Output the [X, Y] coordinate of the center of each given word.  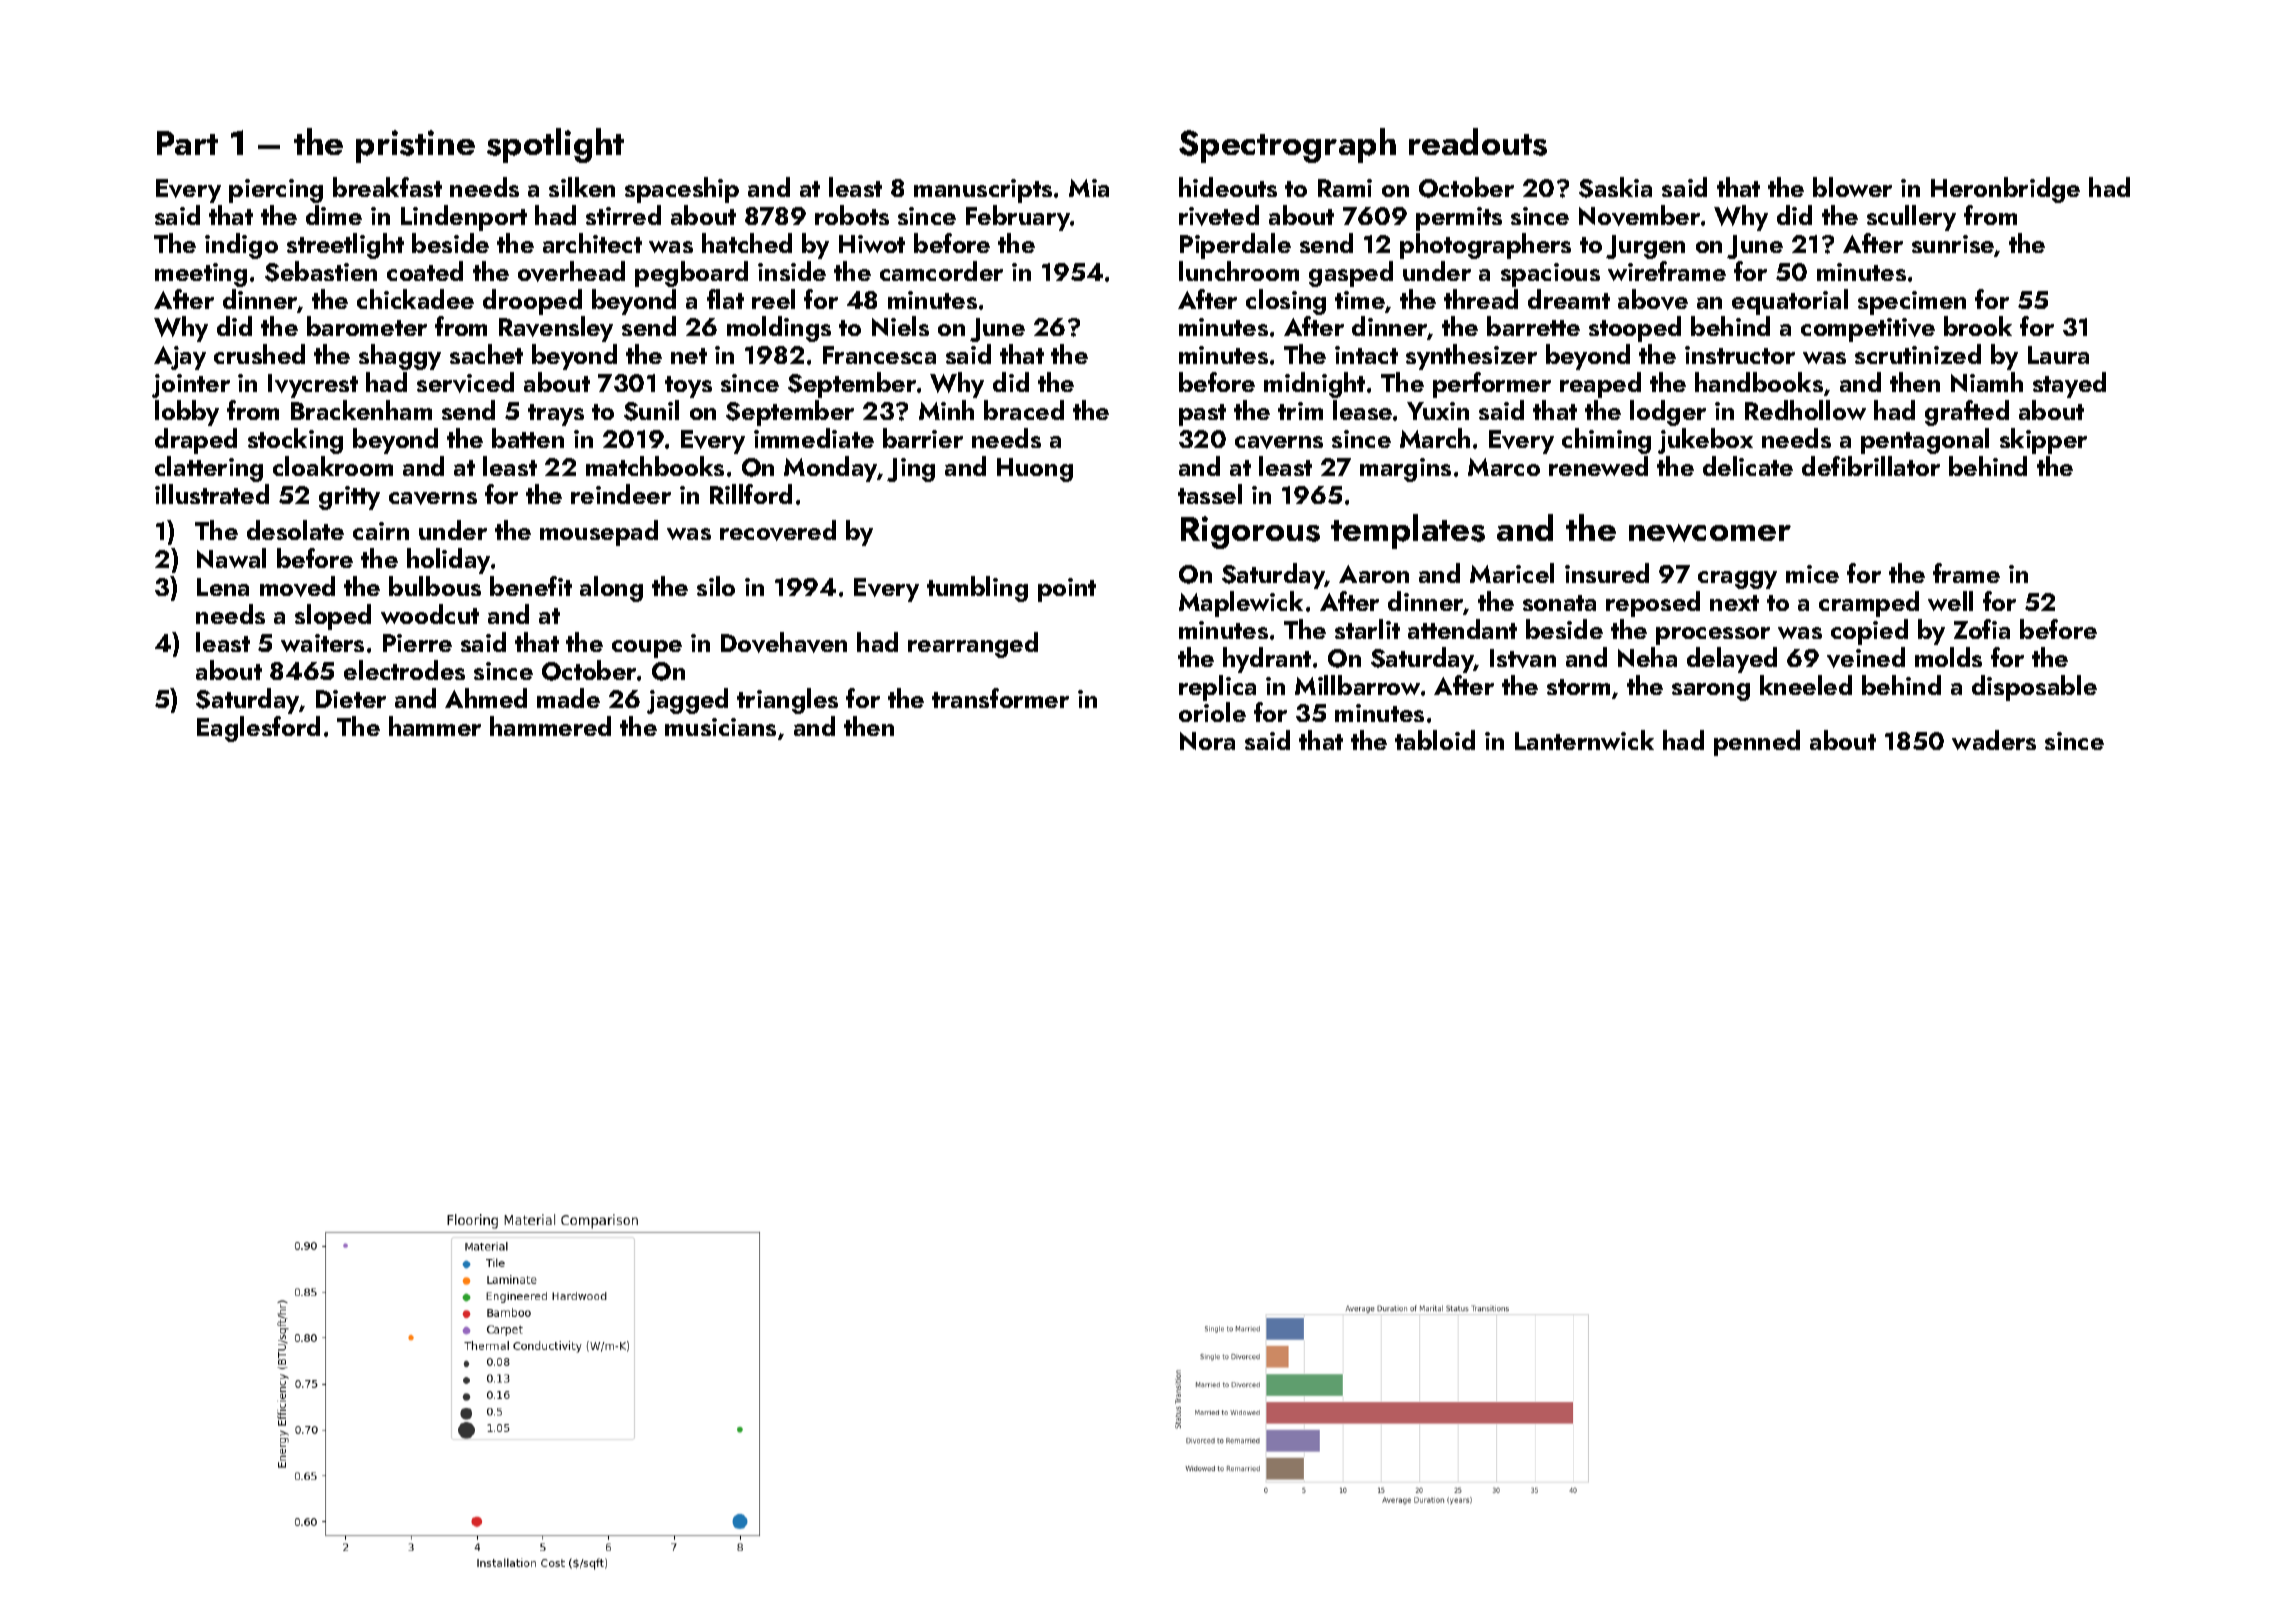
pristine [415, 146]
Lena [223, 587]
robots [852, 215]
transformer [1000, 698]
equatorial [1790, 302]
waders [1994, 740]
